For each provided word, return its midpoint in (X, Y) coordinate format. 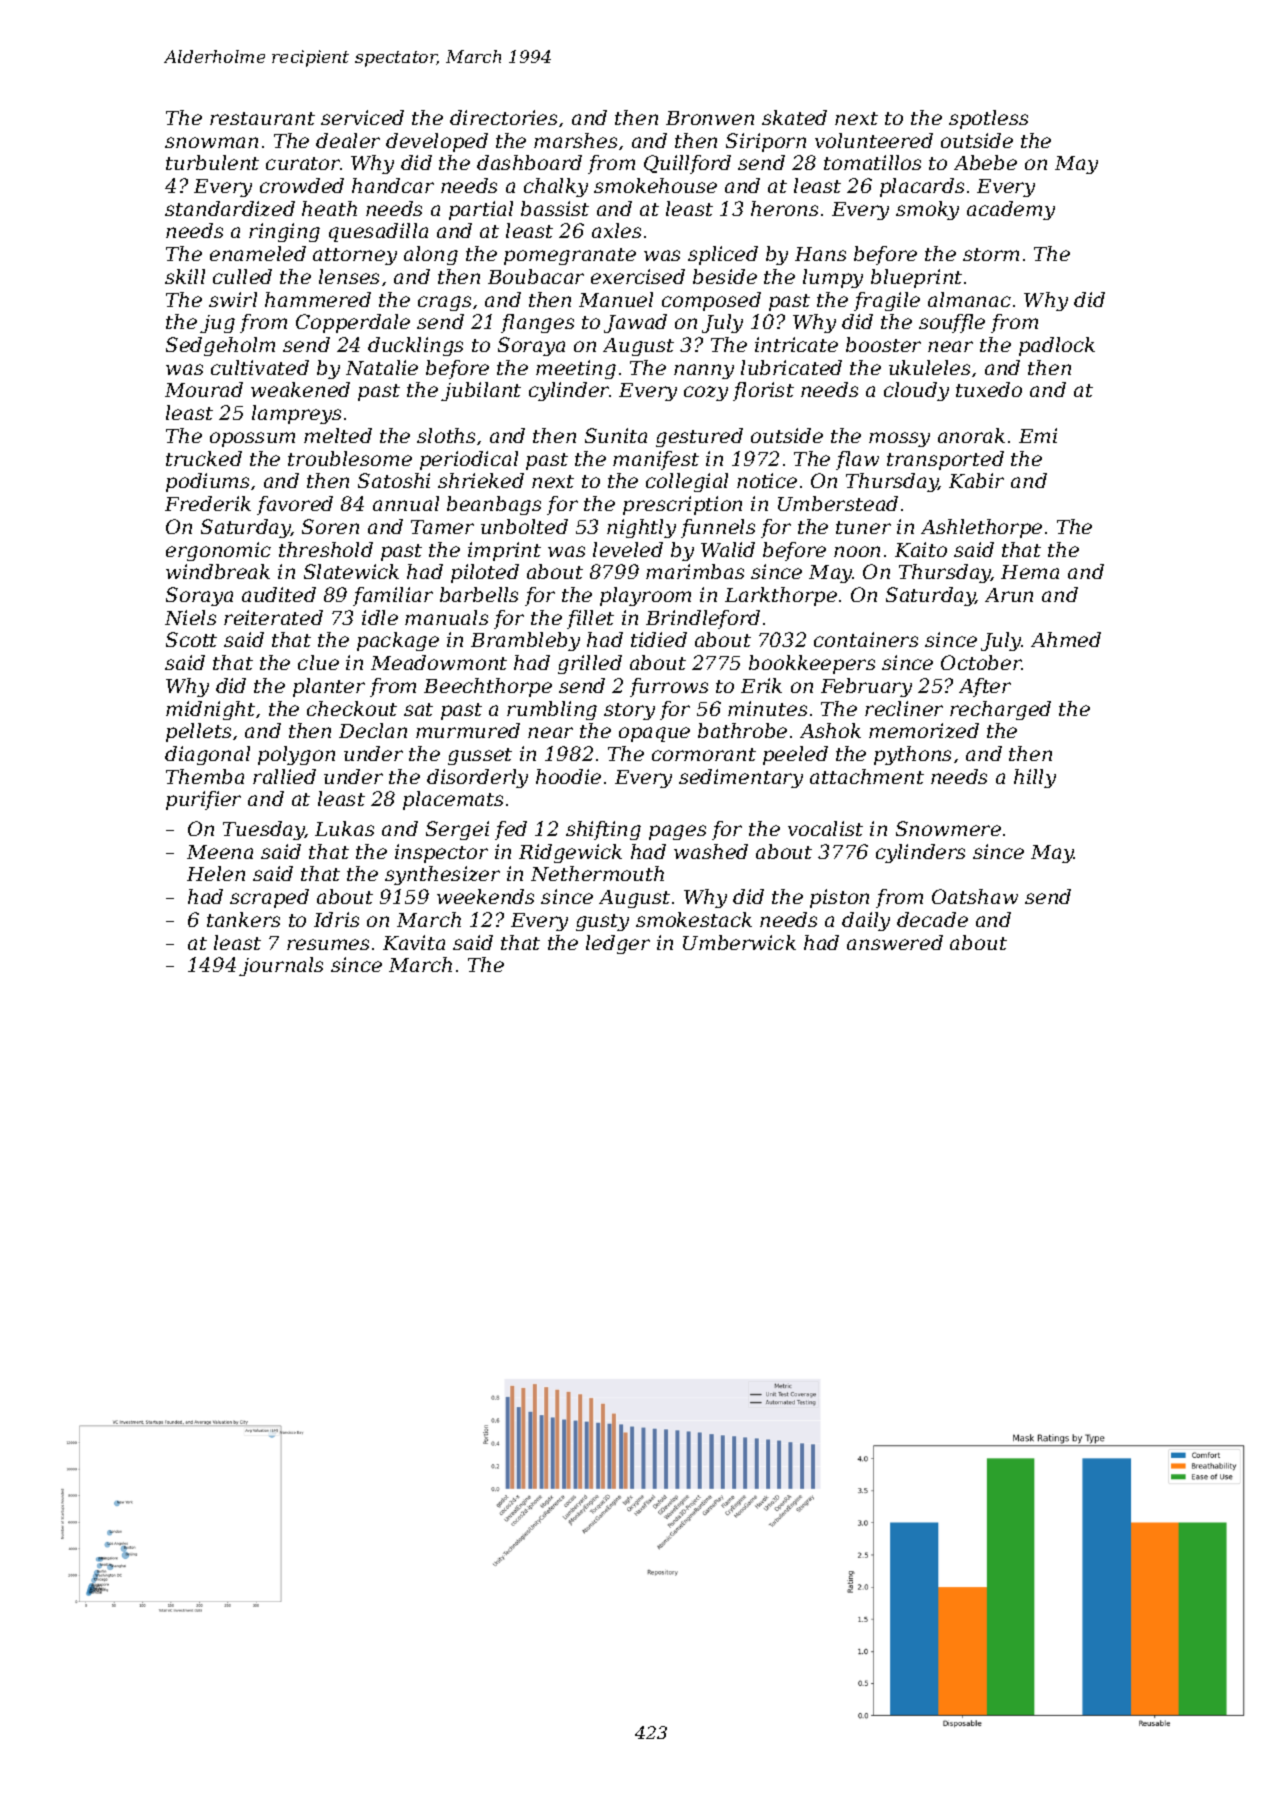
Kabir (976, 480)
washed (711, 851)
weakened (300, 389)
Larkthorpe (781, 596)
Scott (191, 639)
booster (883, 344)
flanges (537, 323)
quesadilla (378, 232)
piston (839, 898)
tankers (243, 919)
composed (711, 301)
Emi (1038, 435)
